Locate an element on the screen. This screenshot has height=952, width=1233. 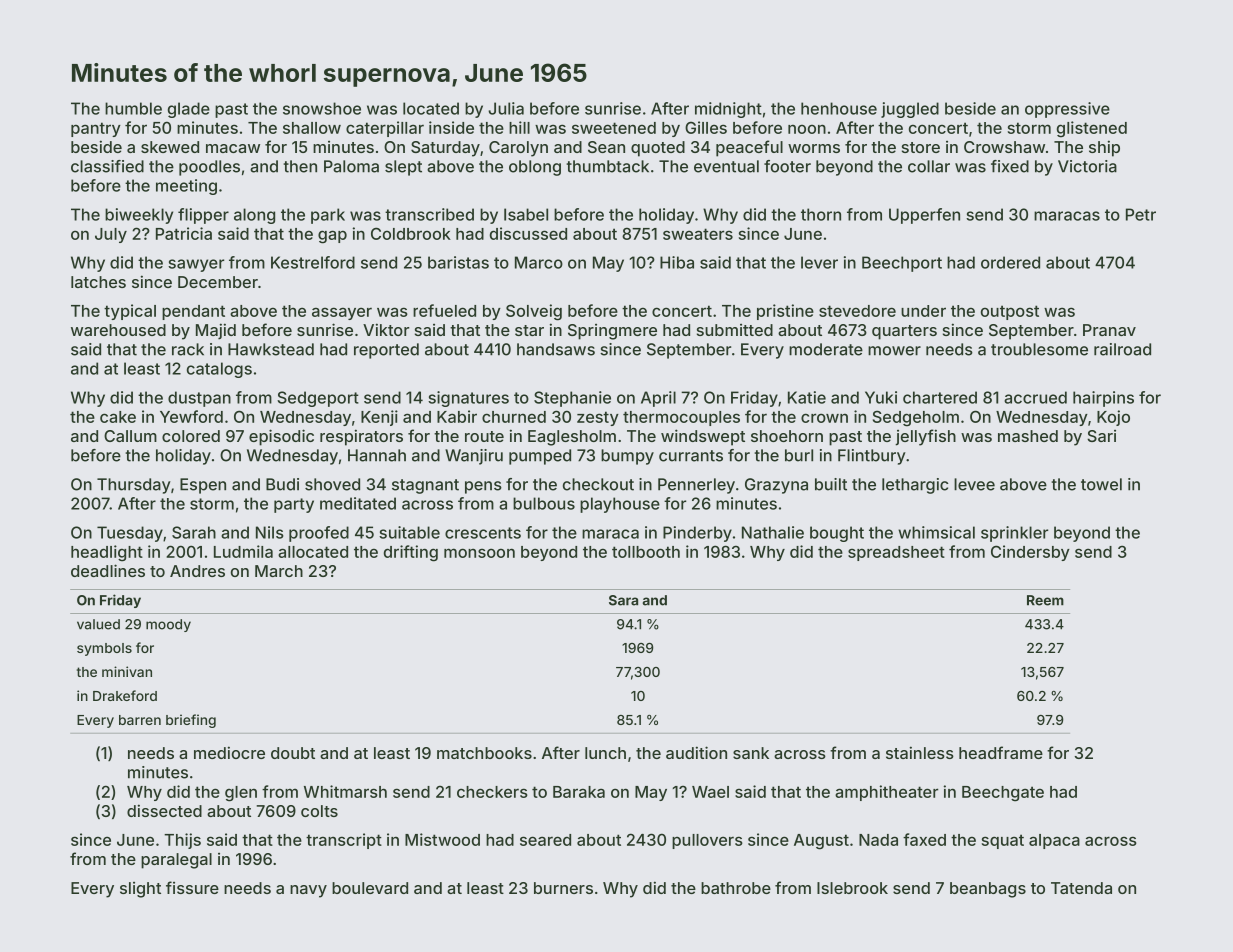
Beechgate is located at coordinates (1003, 794).
